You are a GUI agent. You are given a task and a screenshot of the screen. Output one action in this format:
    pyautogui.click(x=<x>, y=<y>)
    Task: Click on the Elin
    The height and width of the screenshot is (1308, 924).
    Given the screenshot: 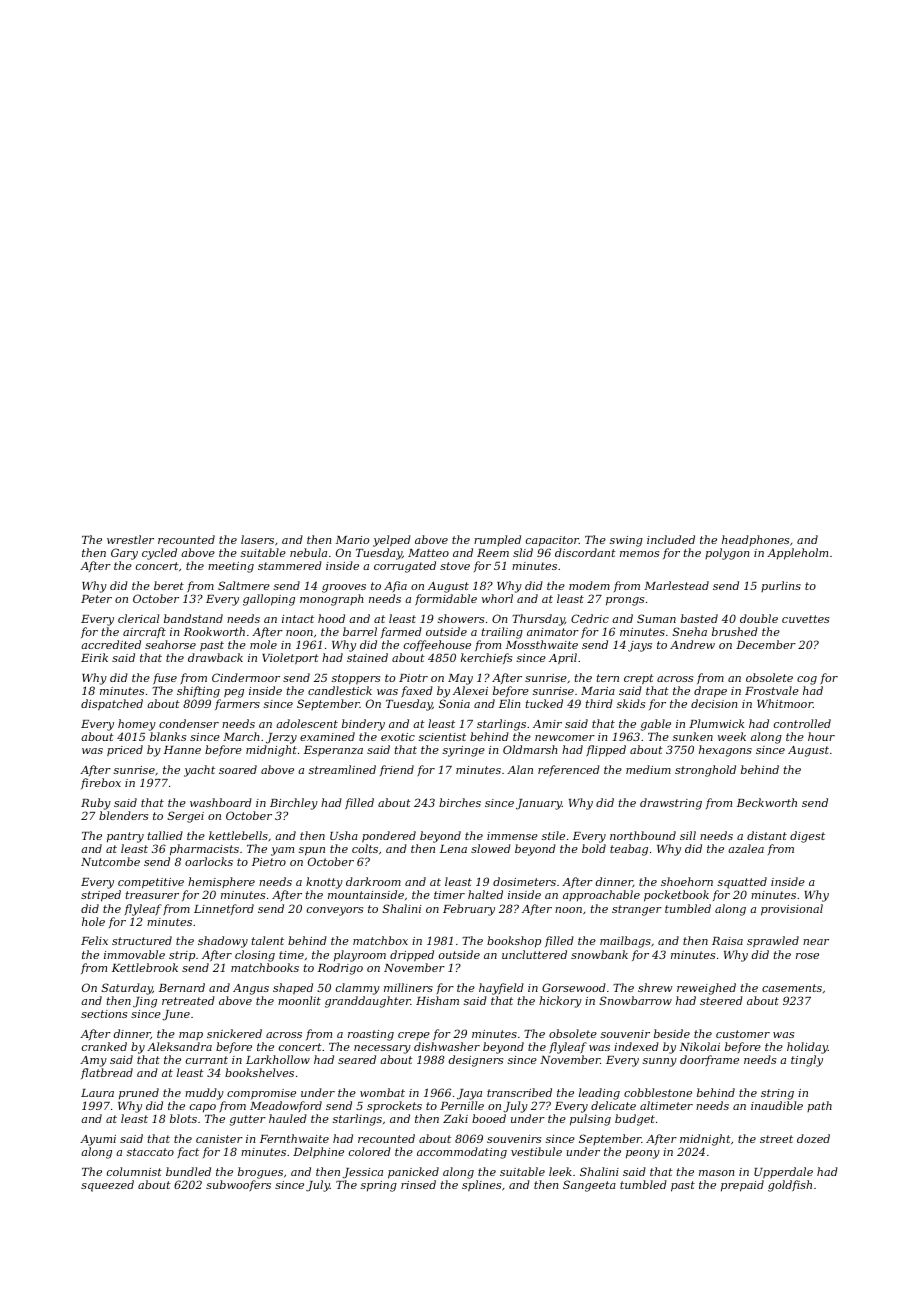 What is the action you would take?
    pyautogui.click(x=509, y=703)
